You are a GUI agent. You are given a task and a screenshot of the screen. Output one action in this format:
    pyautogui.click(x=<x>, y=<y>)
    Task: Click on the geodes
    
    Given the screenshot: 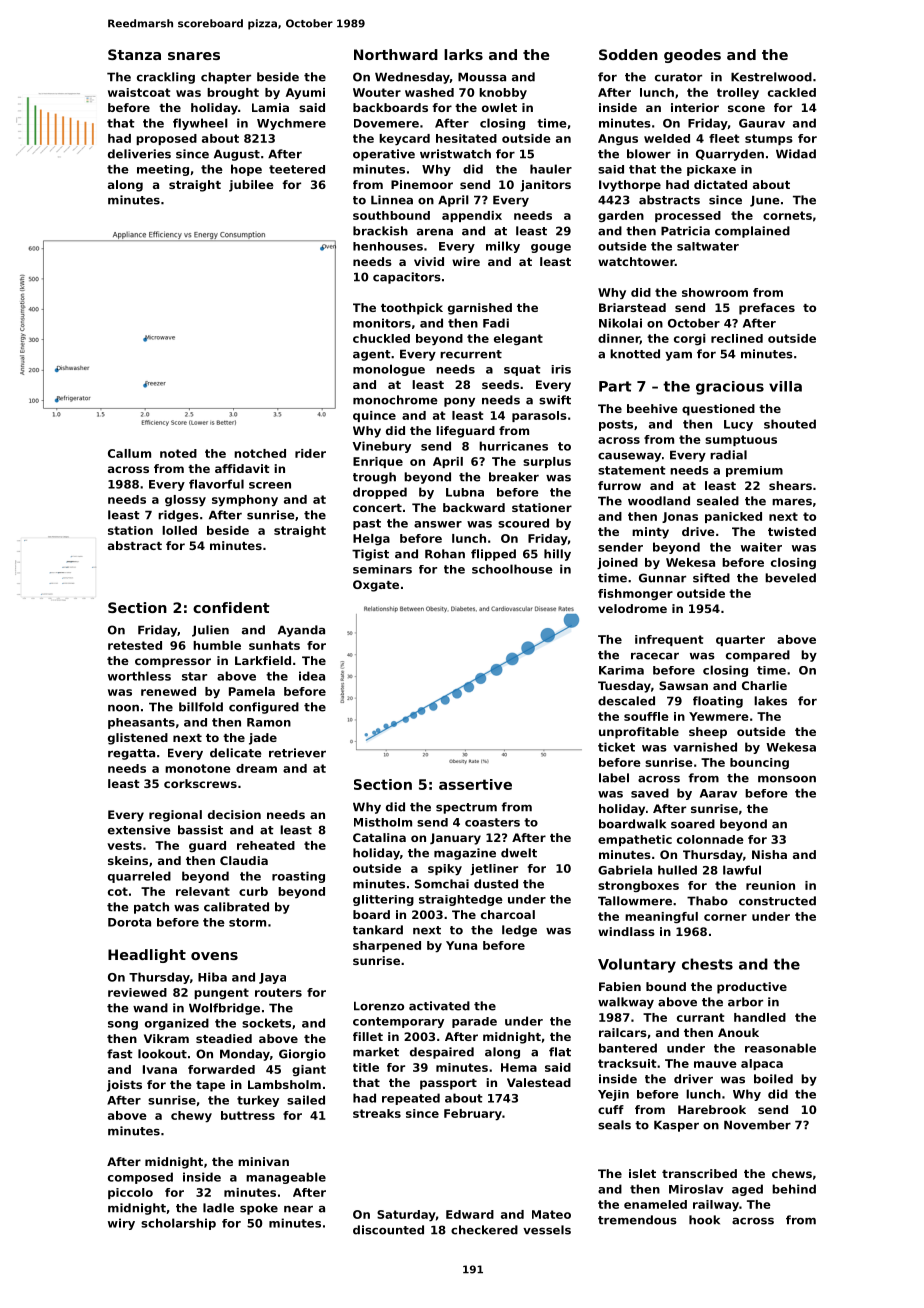 What is the action you would take?
    pyautogui.click(x=692, y=56)
